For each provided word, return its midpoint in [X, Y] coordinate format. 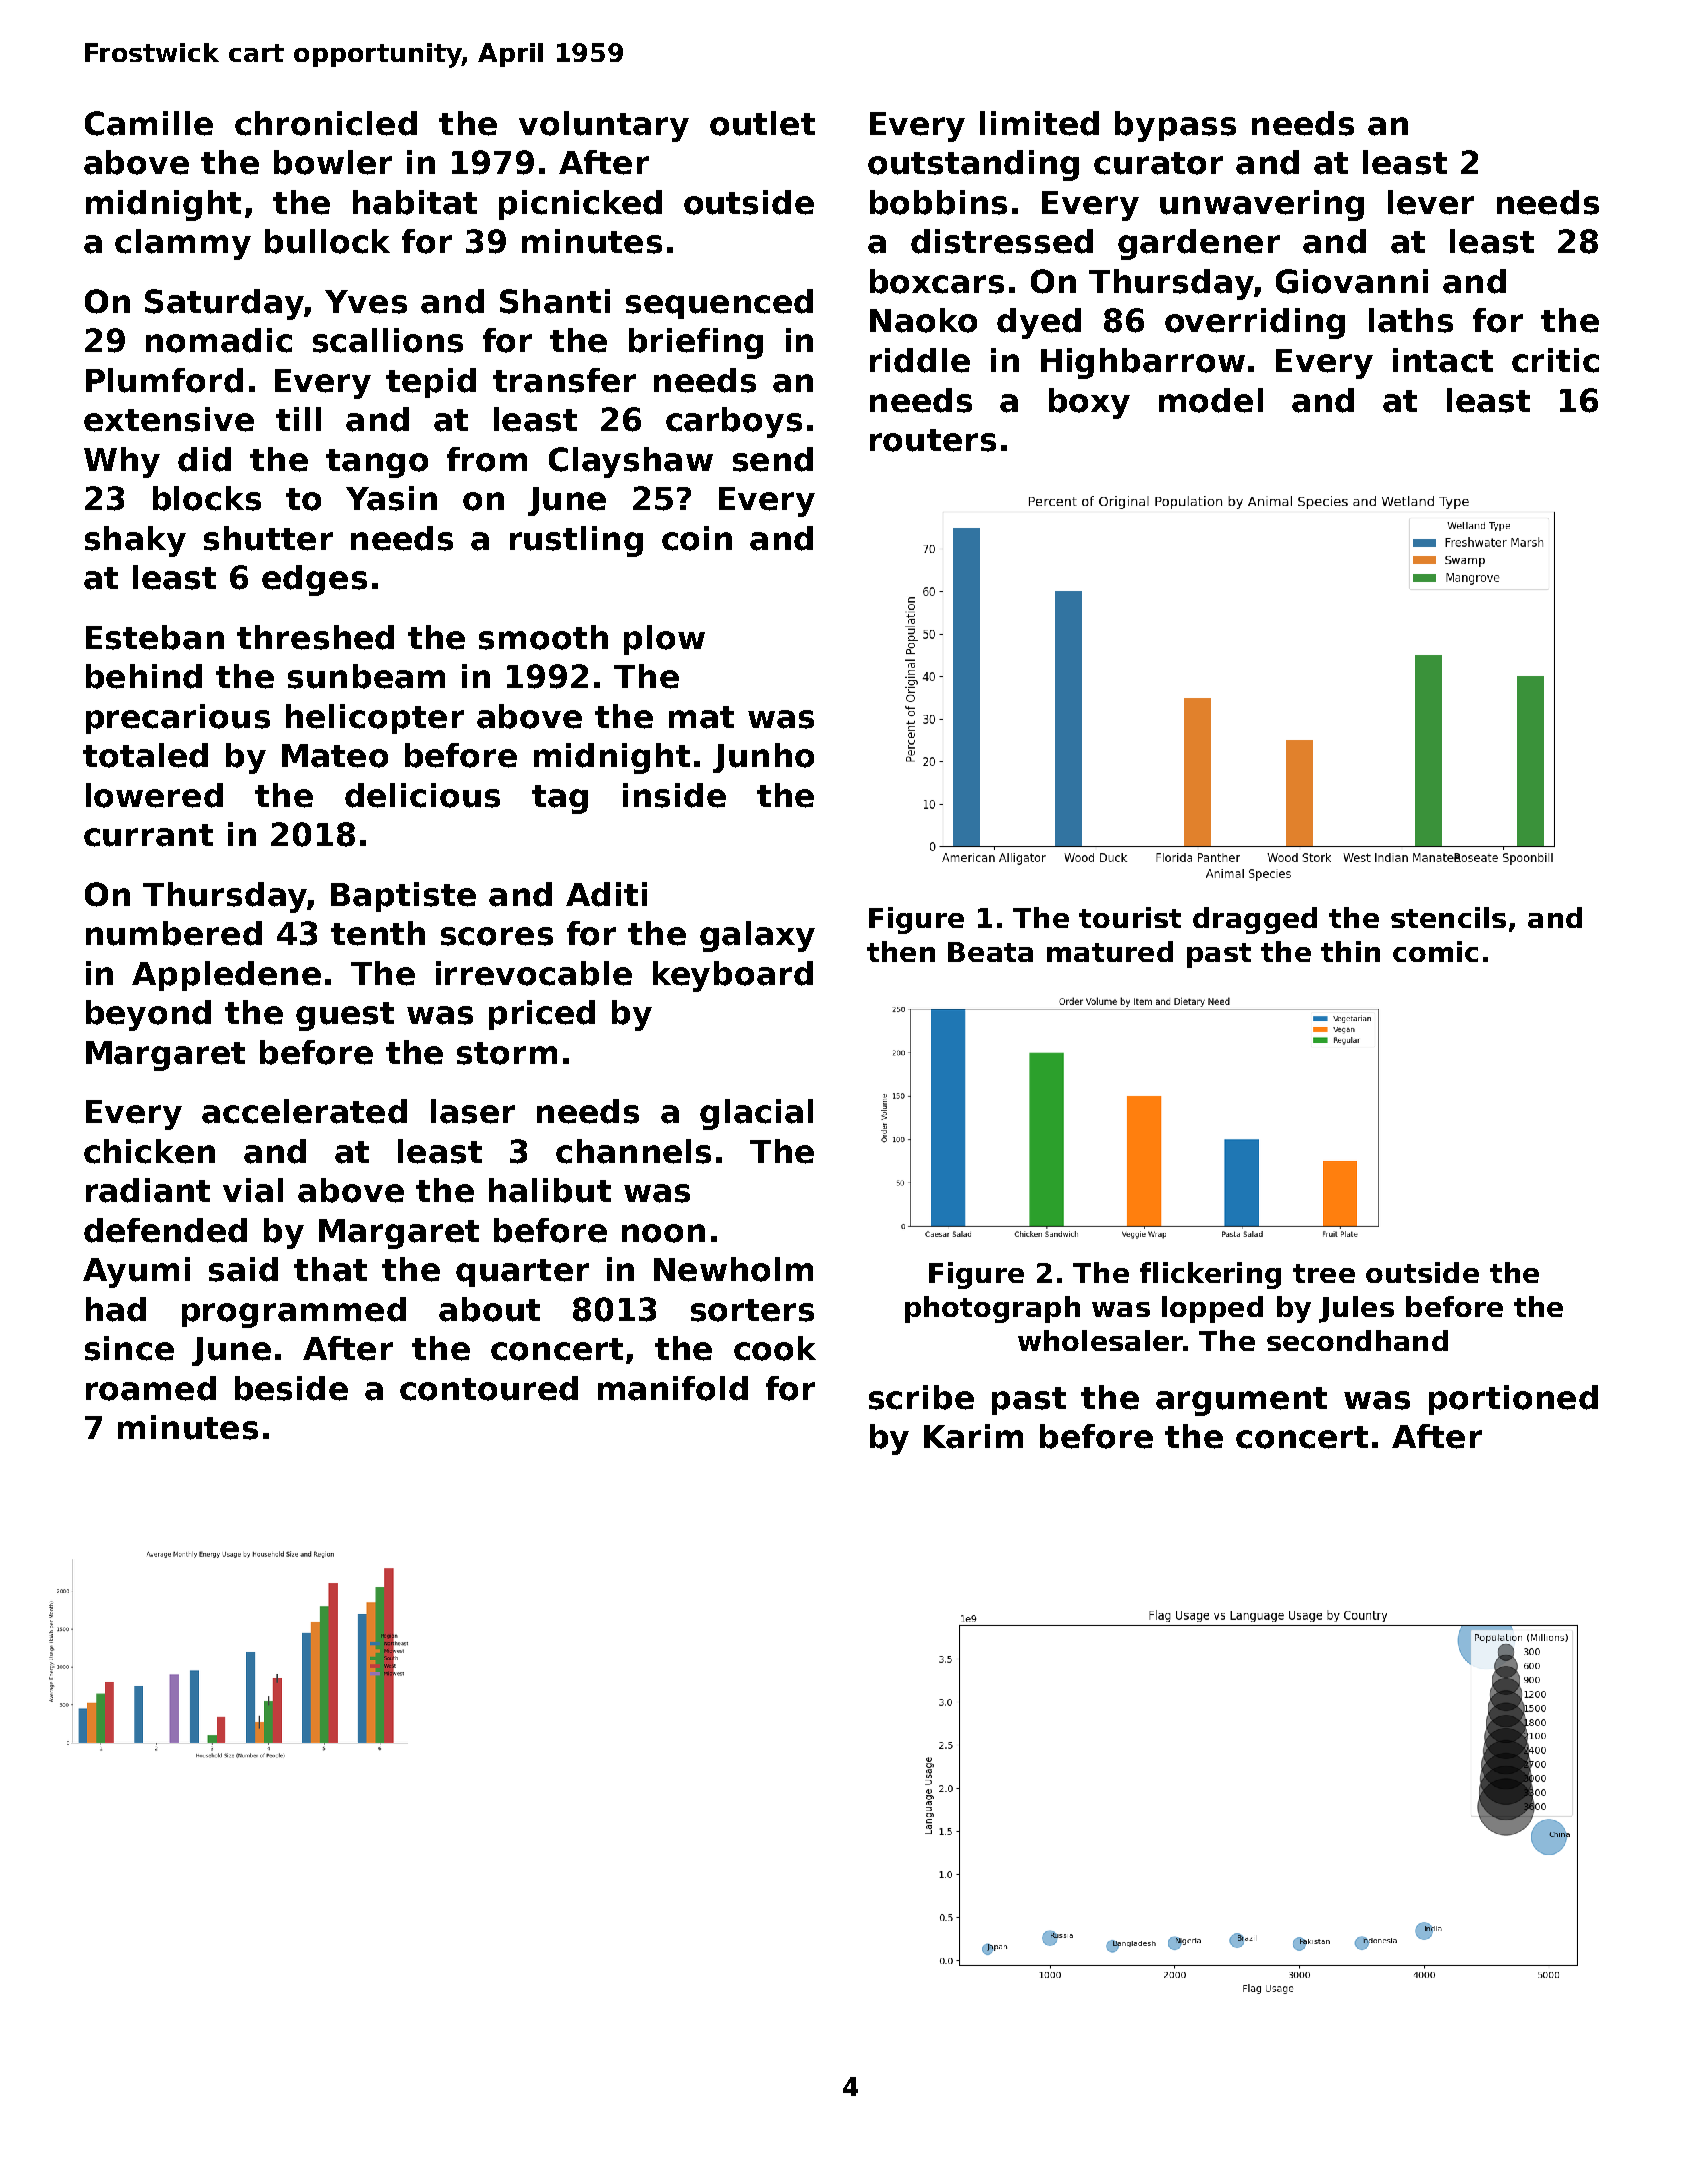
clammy [183, 244]
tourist [1130, 917]
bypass [1175, 126]
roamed [151, 1388]
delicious [422, 795]
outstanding [973, 165]
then [901, 951]
